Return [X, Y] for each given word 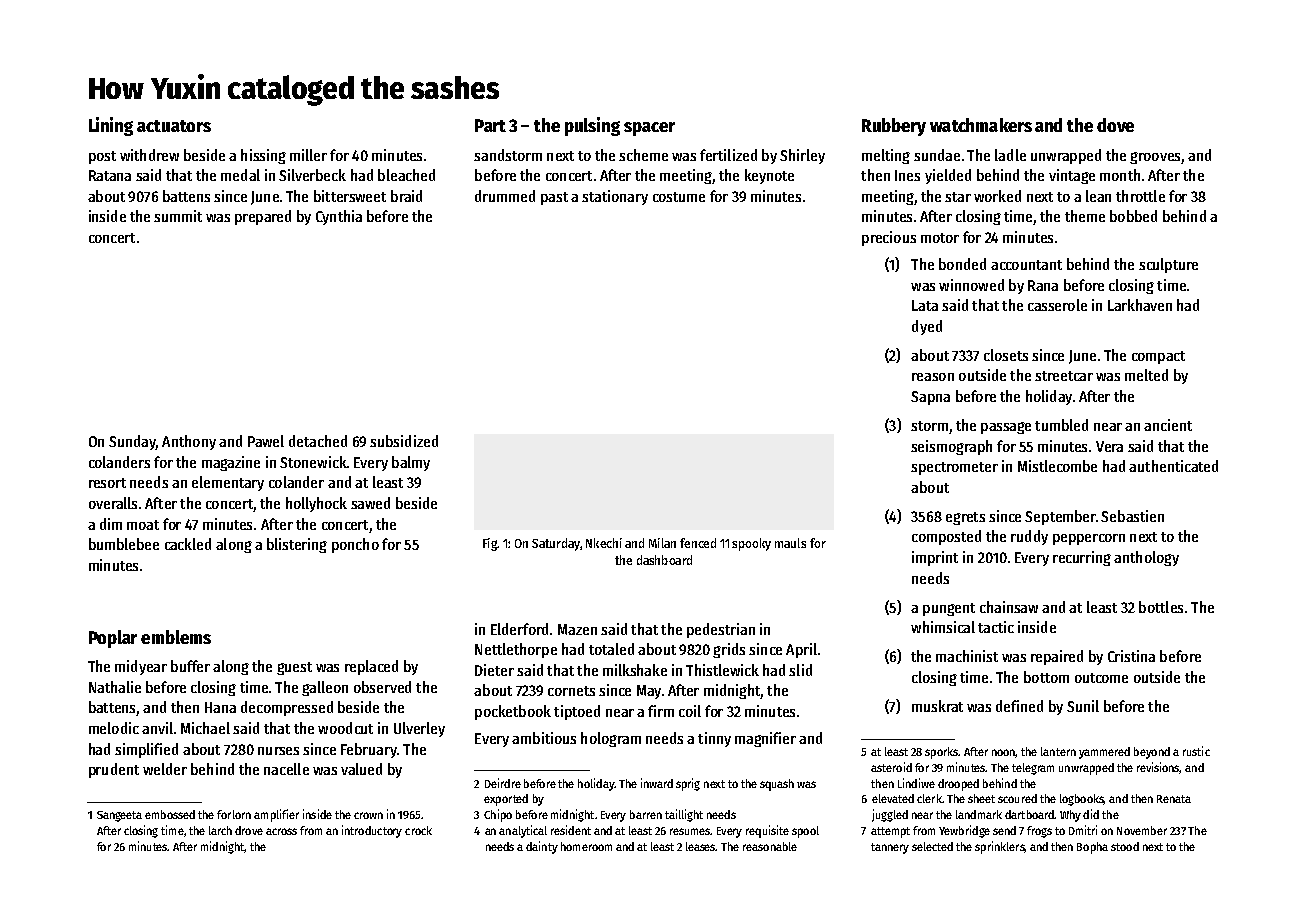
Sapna [930, 398]
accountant [1026, 265]
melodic [114, 728]
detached [318, 441]
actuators [174, 126]
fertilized [728, 155]
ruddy [1029, 537]
